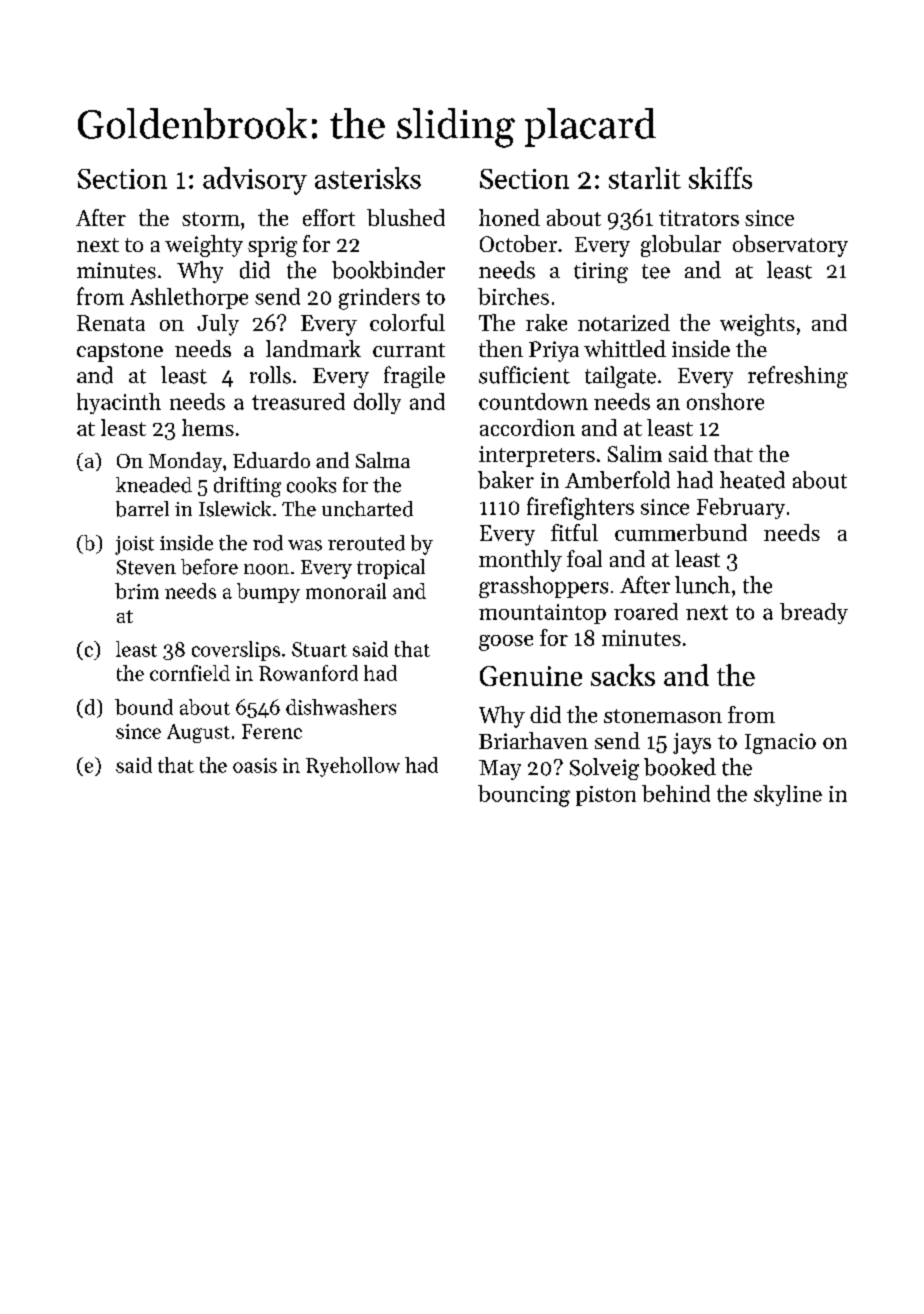  What do you see at coordinates (377, 403) in the screenshot?
I see `dolly` at bounding box center [377, 403].
